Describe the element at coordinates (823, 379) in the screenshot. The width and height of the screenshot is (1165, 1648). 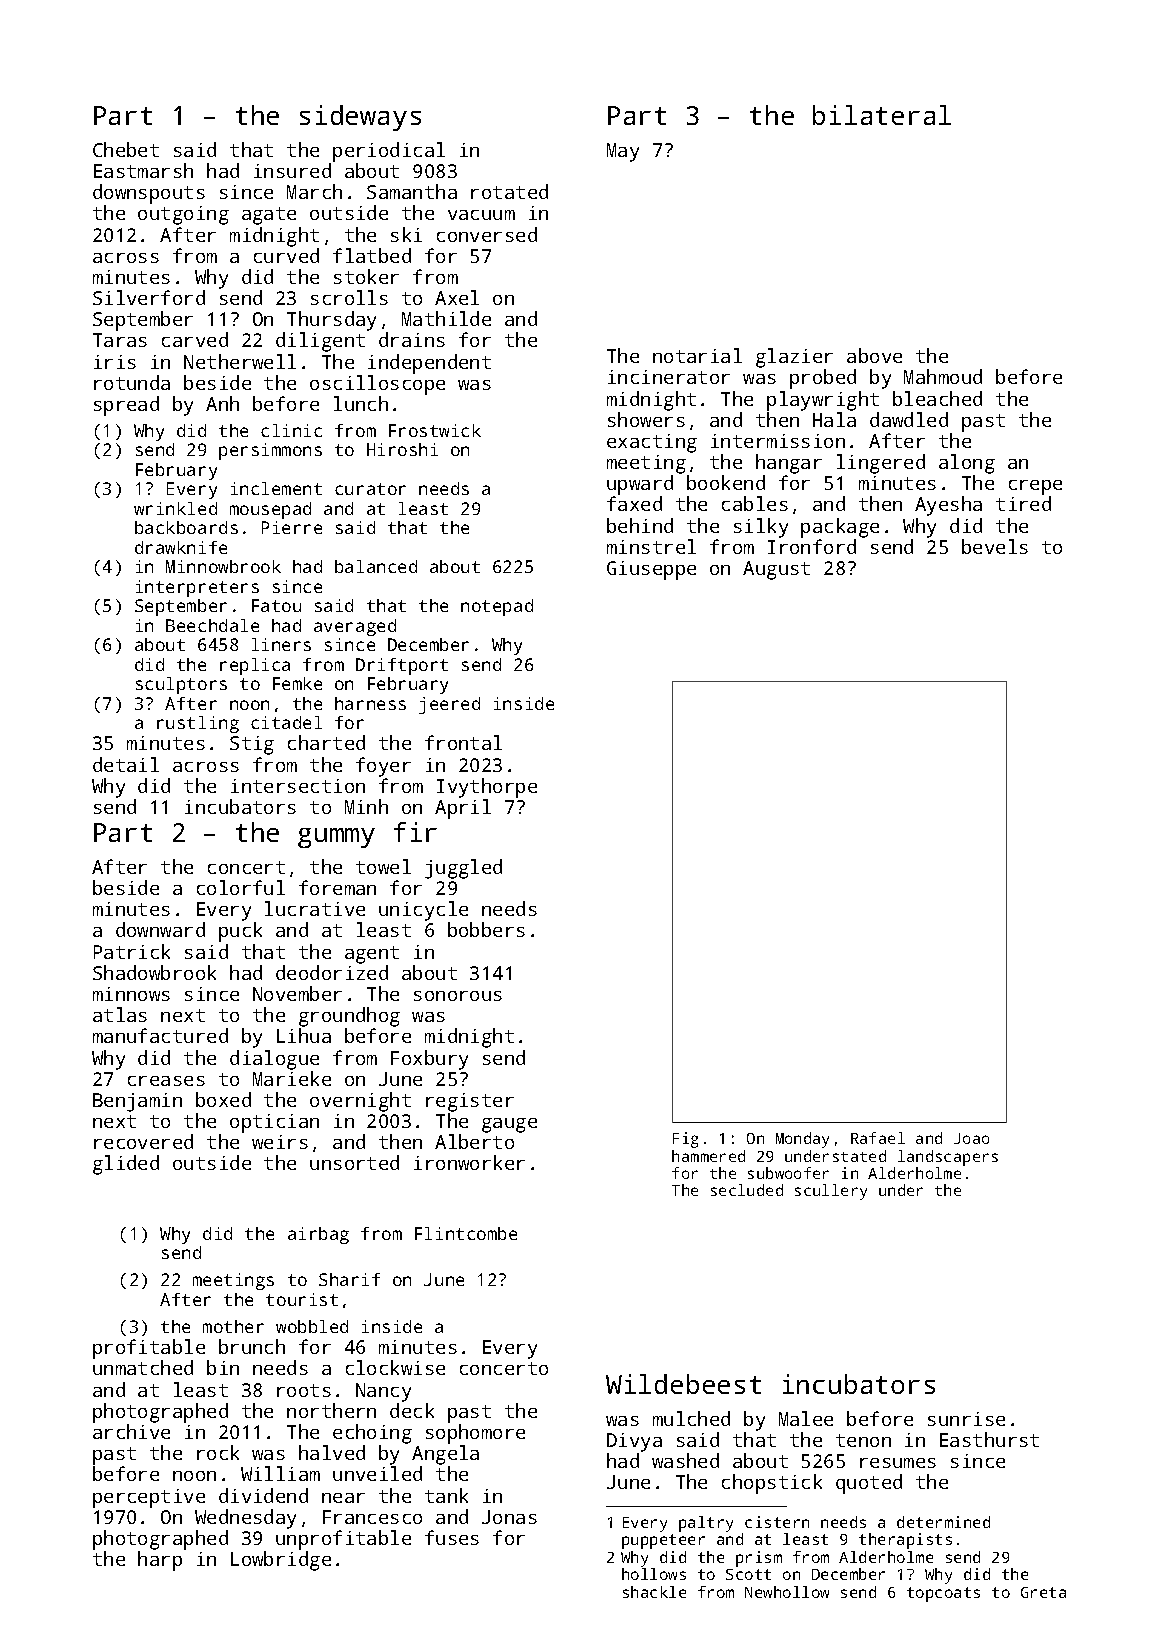
I see `probed` at that location.
